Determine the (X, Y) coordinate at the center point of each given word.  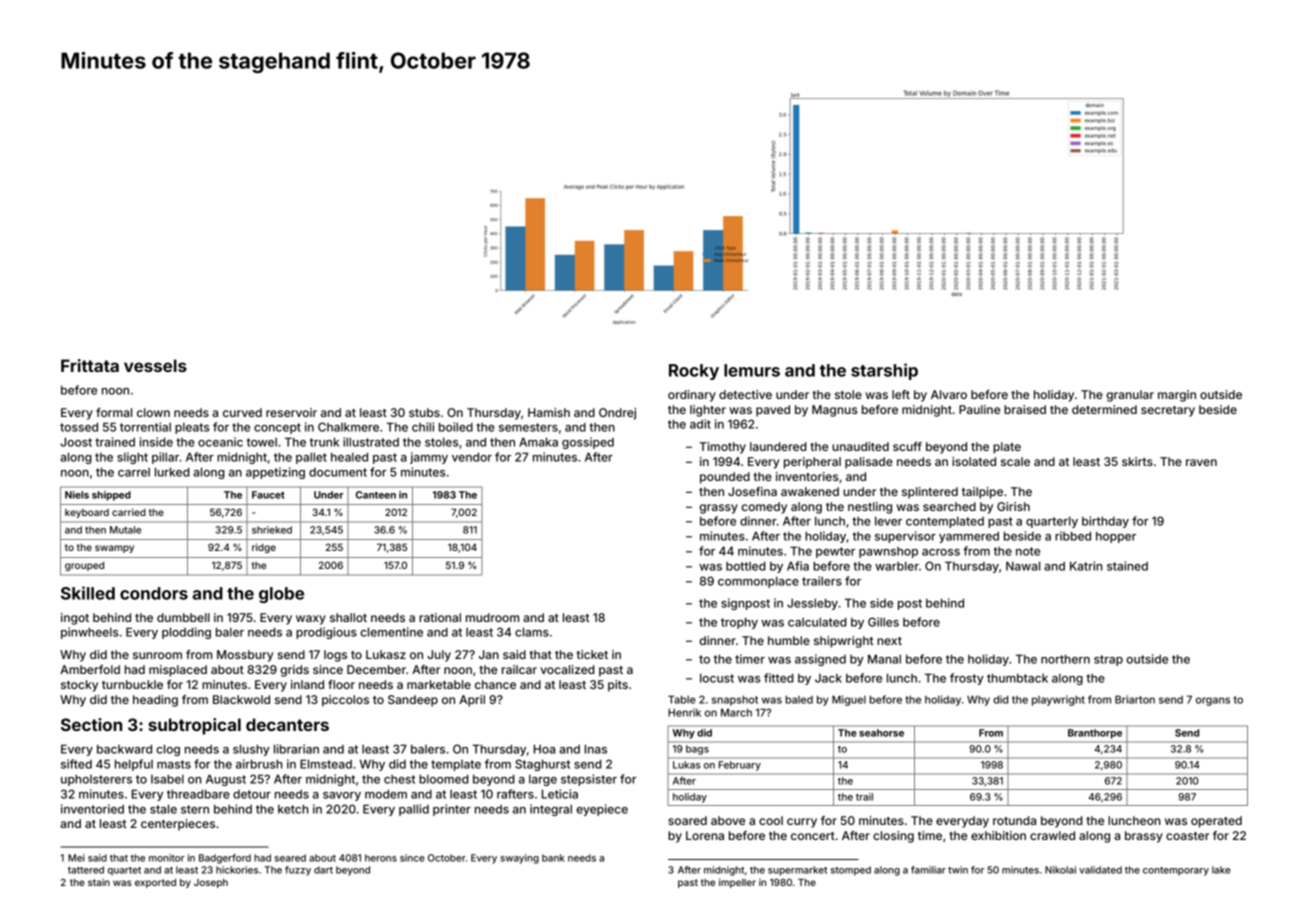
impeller (737, 883)
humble (789, 640)
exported (155, 883)
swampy (114, 549)
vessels (155, 365)
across (941, 552)
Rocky (694, 372)
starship (884, 371)
